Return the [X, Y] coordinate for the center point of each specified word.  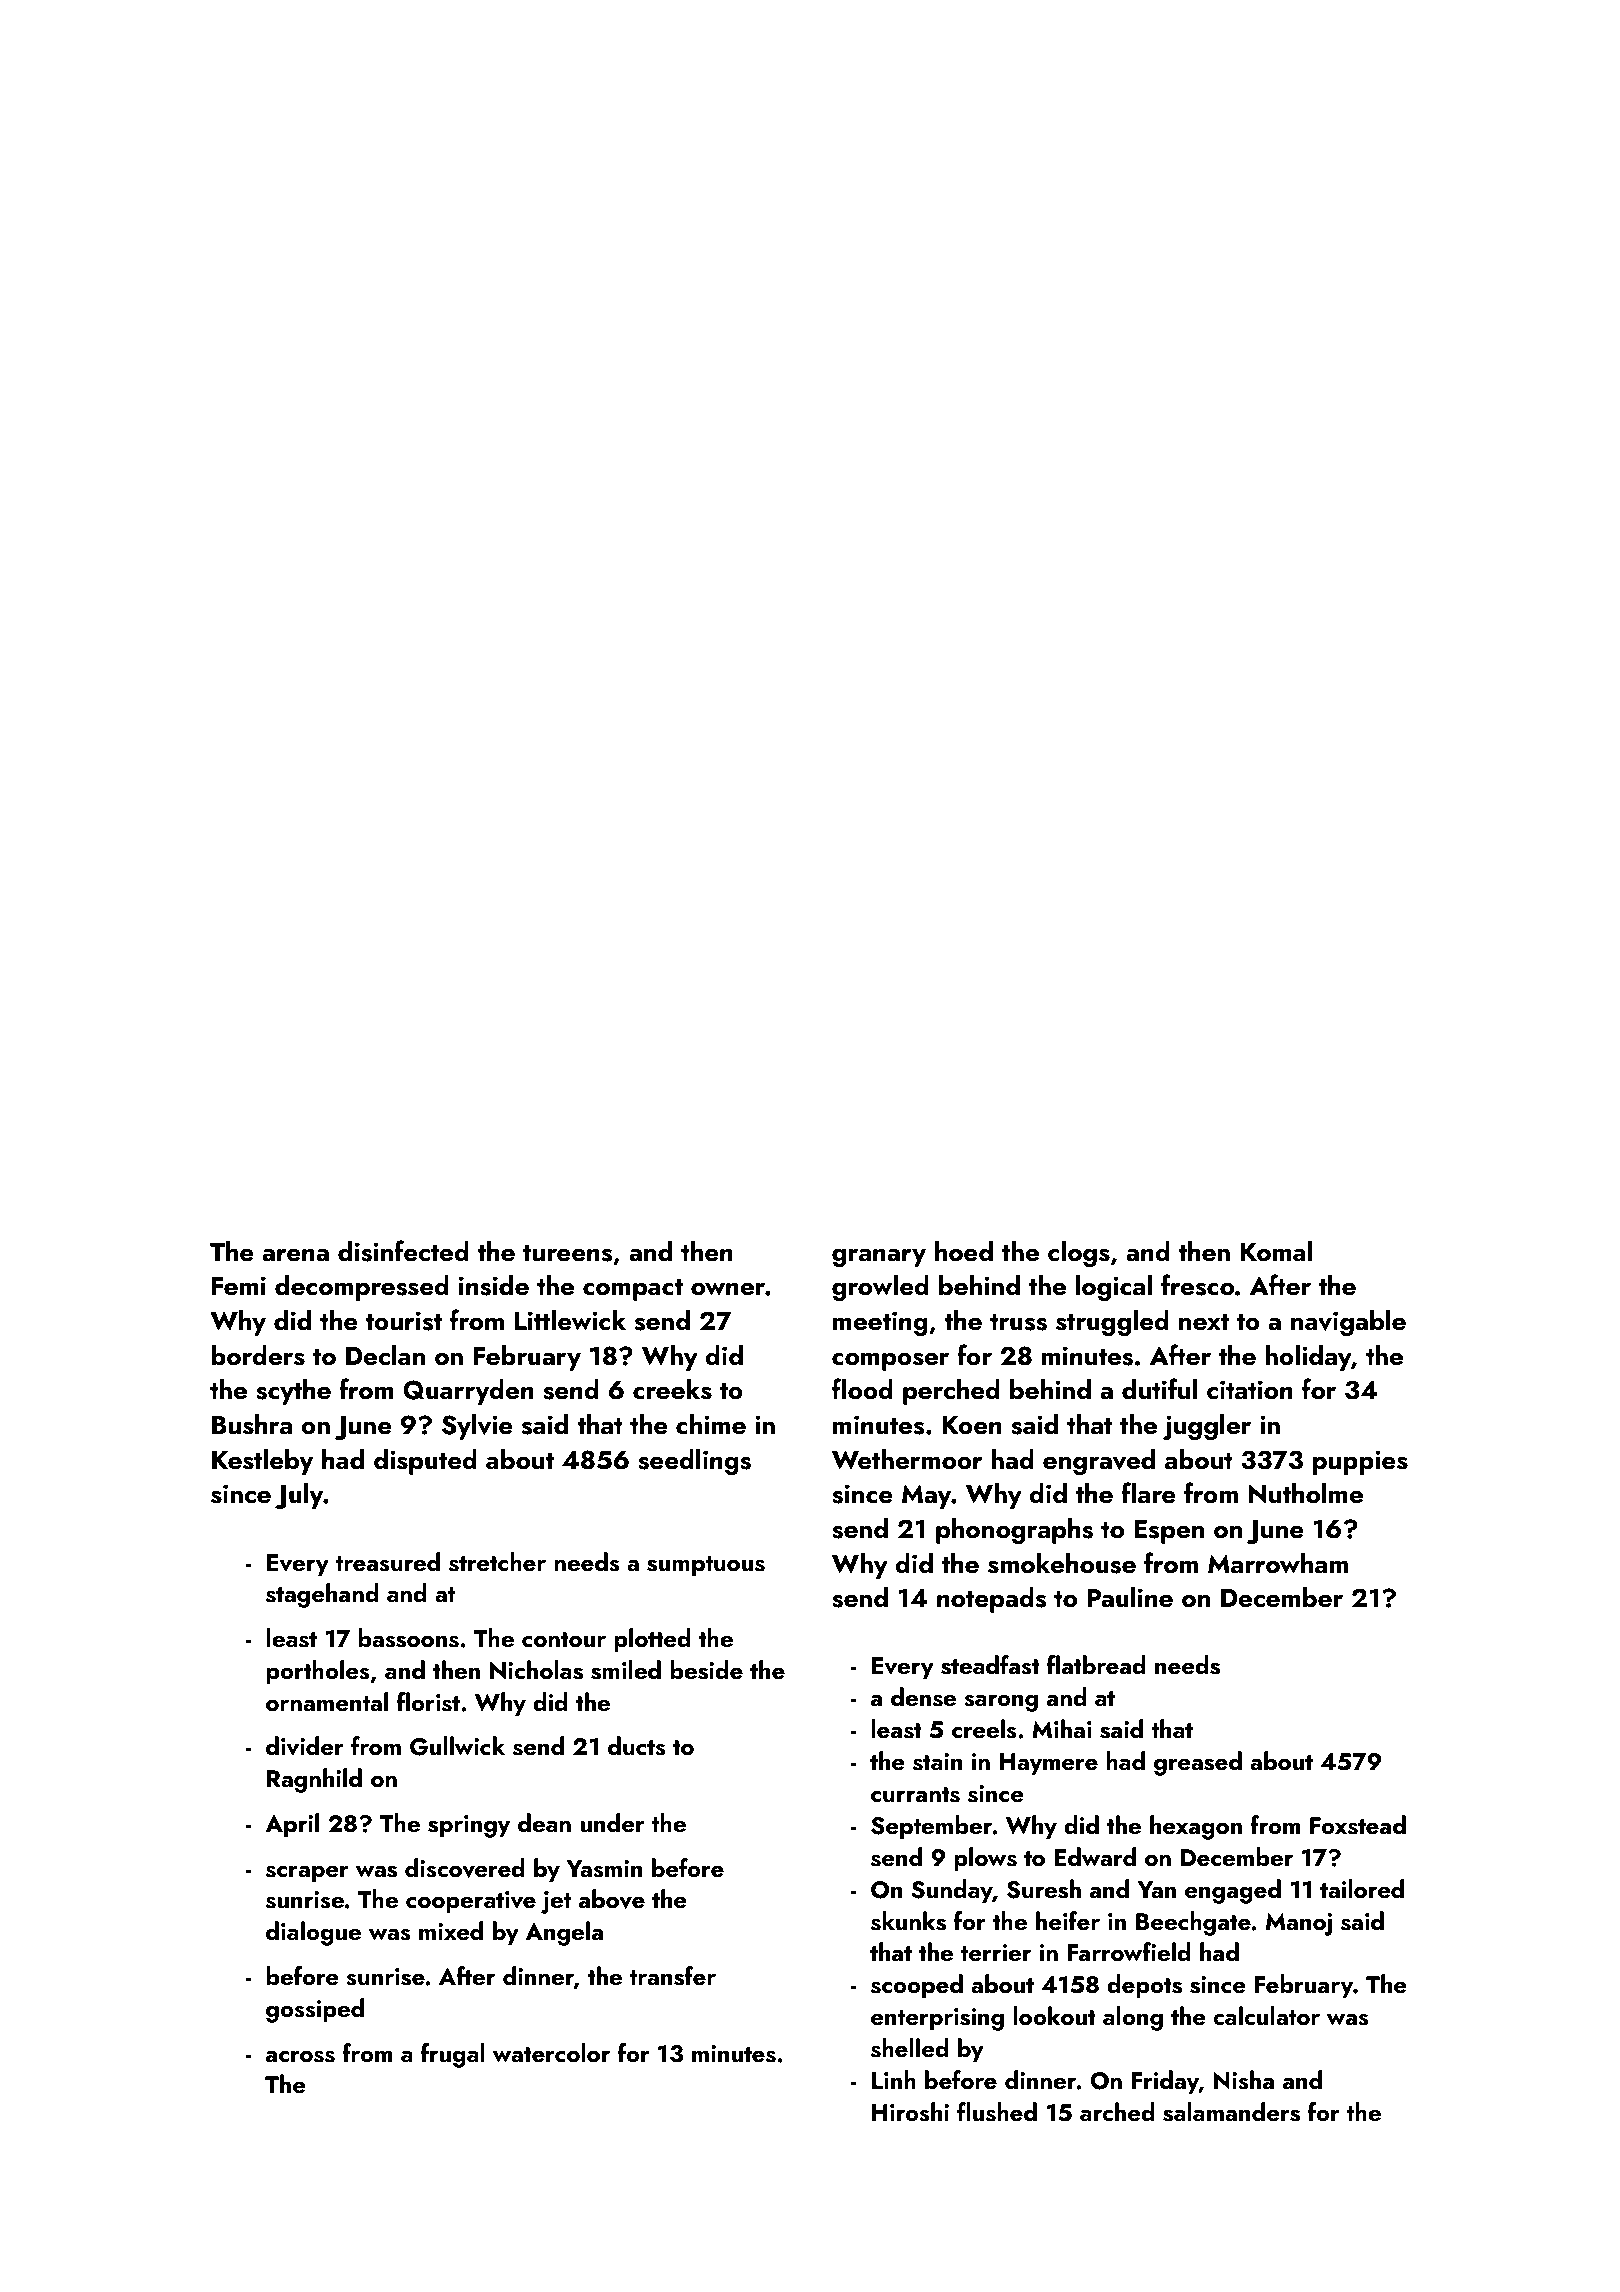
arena [295, 1255]
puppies [1360, 1462]
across [300, 2057]
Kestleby [262, 1462]
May [927, 1496]
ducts [637, 1746]
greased [1198, 1763]
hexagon [1196, 1827]
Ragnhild [314, 1780]
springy [469, 1826]
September [932, 1827]
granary [879, 1258]
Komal [1276, 1251]
